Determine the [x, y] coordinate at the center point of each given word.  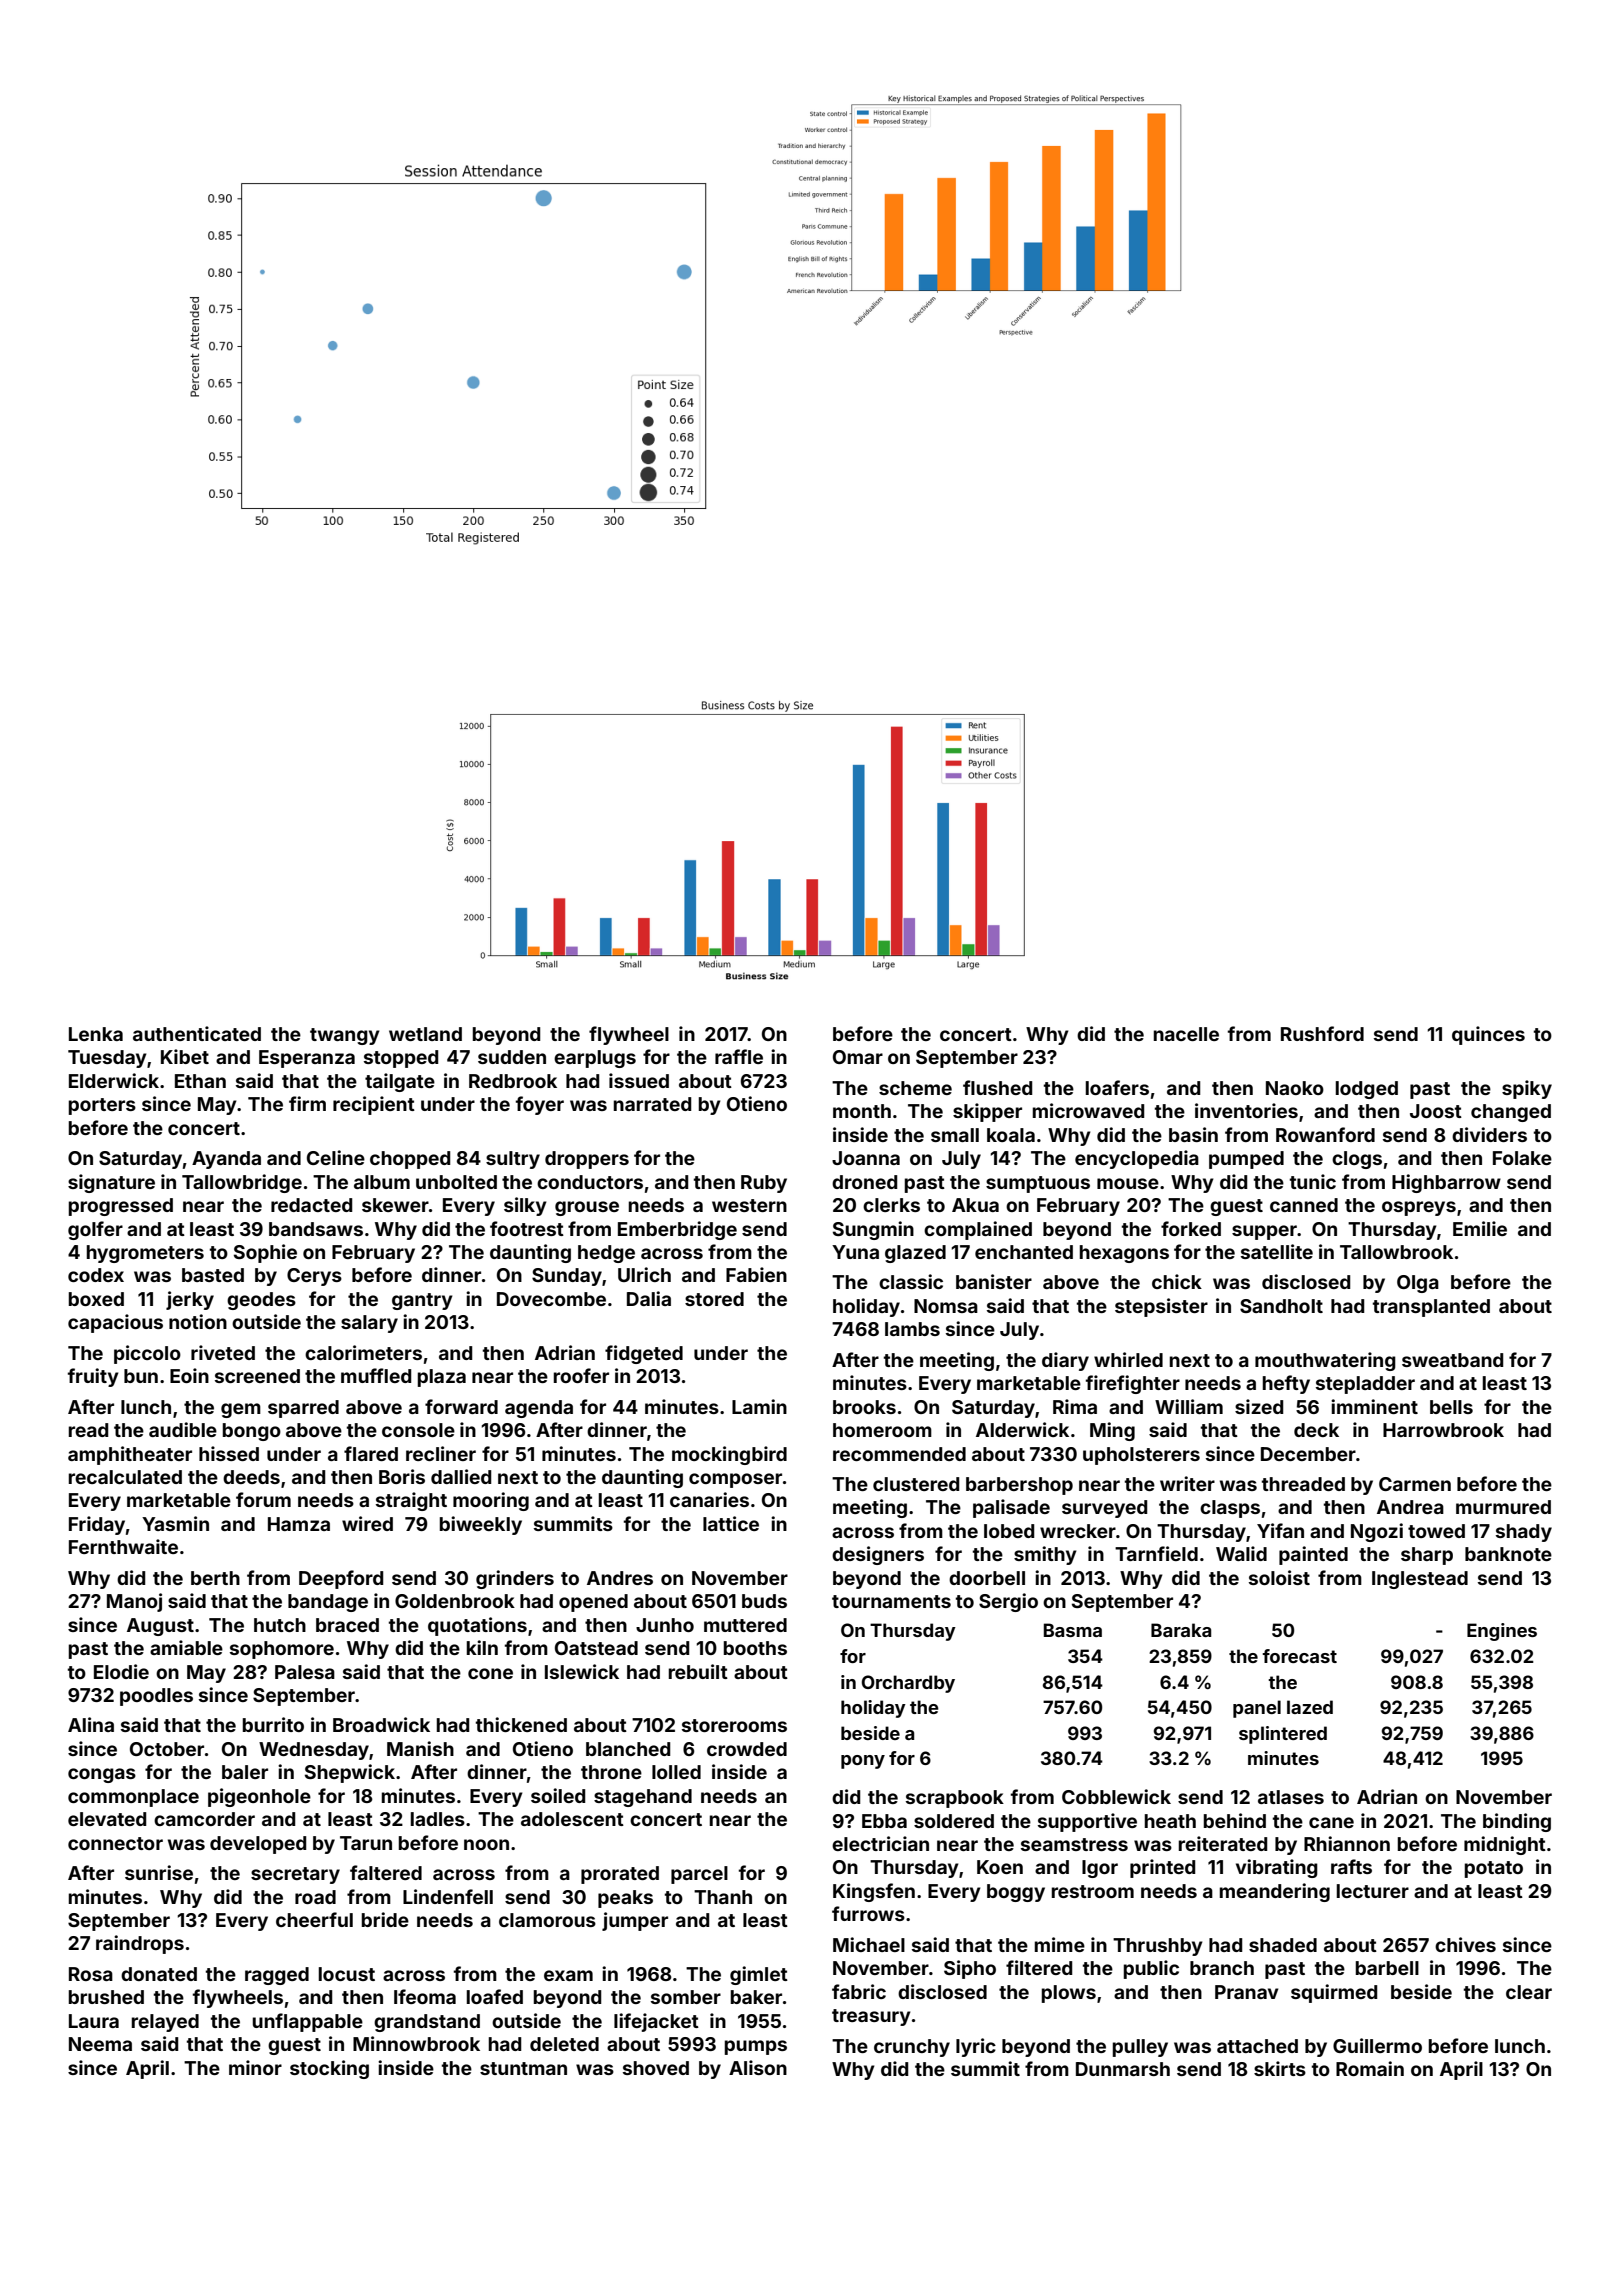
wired [367, 1523]
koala [1011, 1135]
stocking [329, 2069]
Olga [1418, 1284]
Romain [1370, 2068]
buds [764, 1601]
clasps [1230, 1509]
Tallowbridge [242, 1183]
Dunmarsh [1123, 2069]
